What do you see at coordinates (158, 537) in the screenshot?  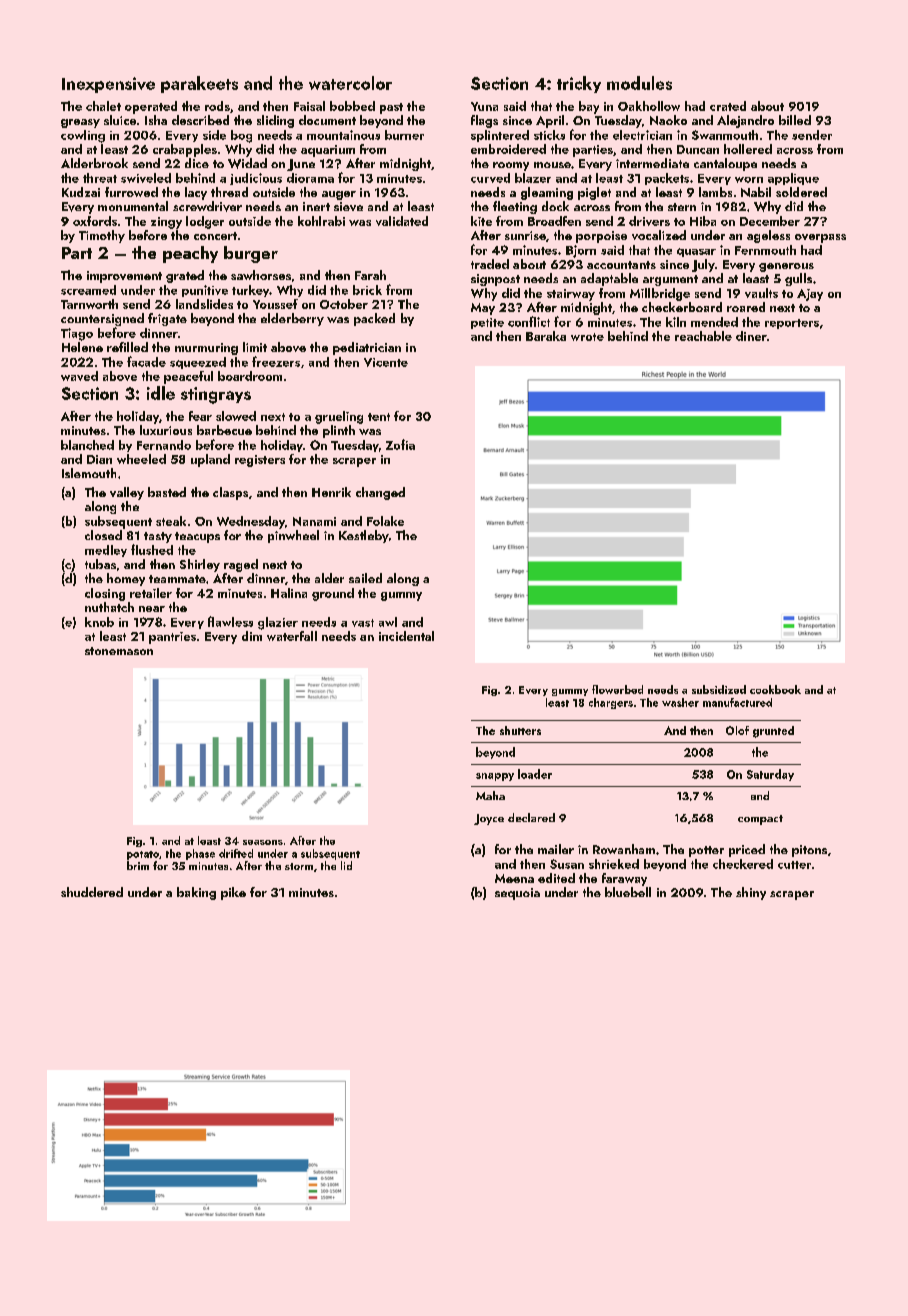 I see `tasty` at bounding box center [158, 537].
